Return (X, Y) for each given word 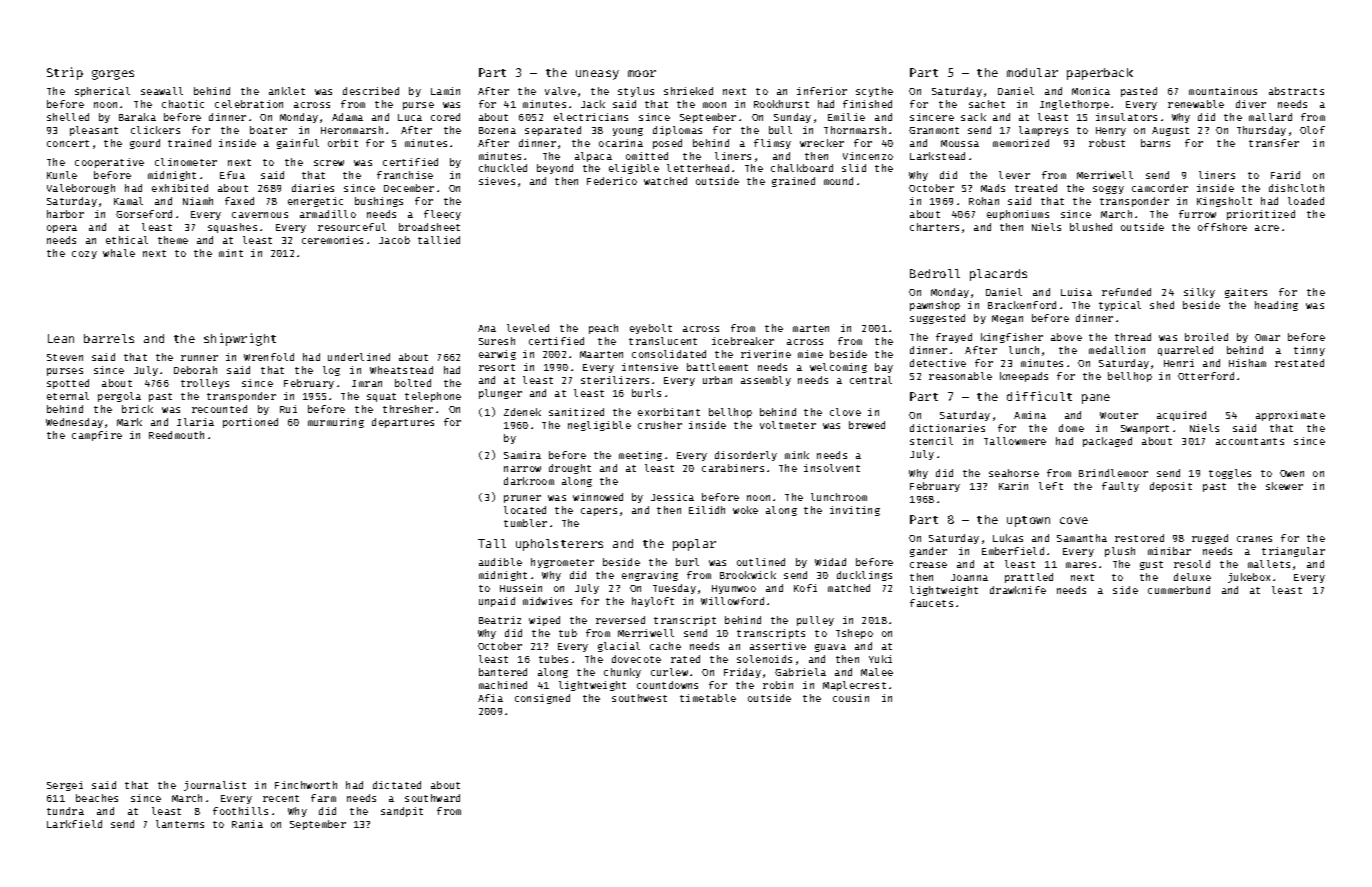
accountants (1250, 441)
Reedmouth (176, 435)
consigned (542, 699)
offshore (1222, 227)
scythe (874, 92)
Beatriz (500, 620)
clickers (155, 130)
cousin (851, 698)
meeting (640, 456)
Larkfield (74, 824)
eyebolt (651, 329)
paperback (1100, 74)
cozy (84, 255)
